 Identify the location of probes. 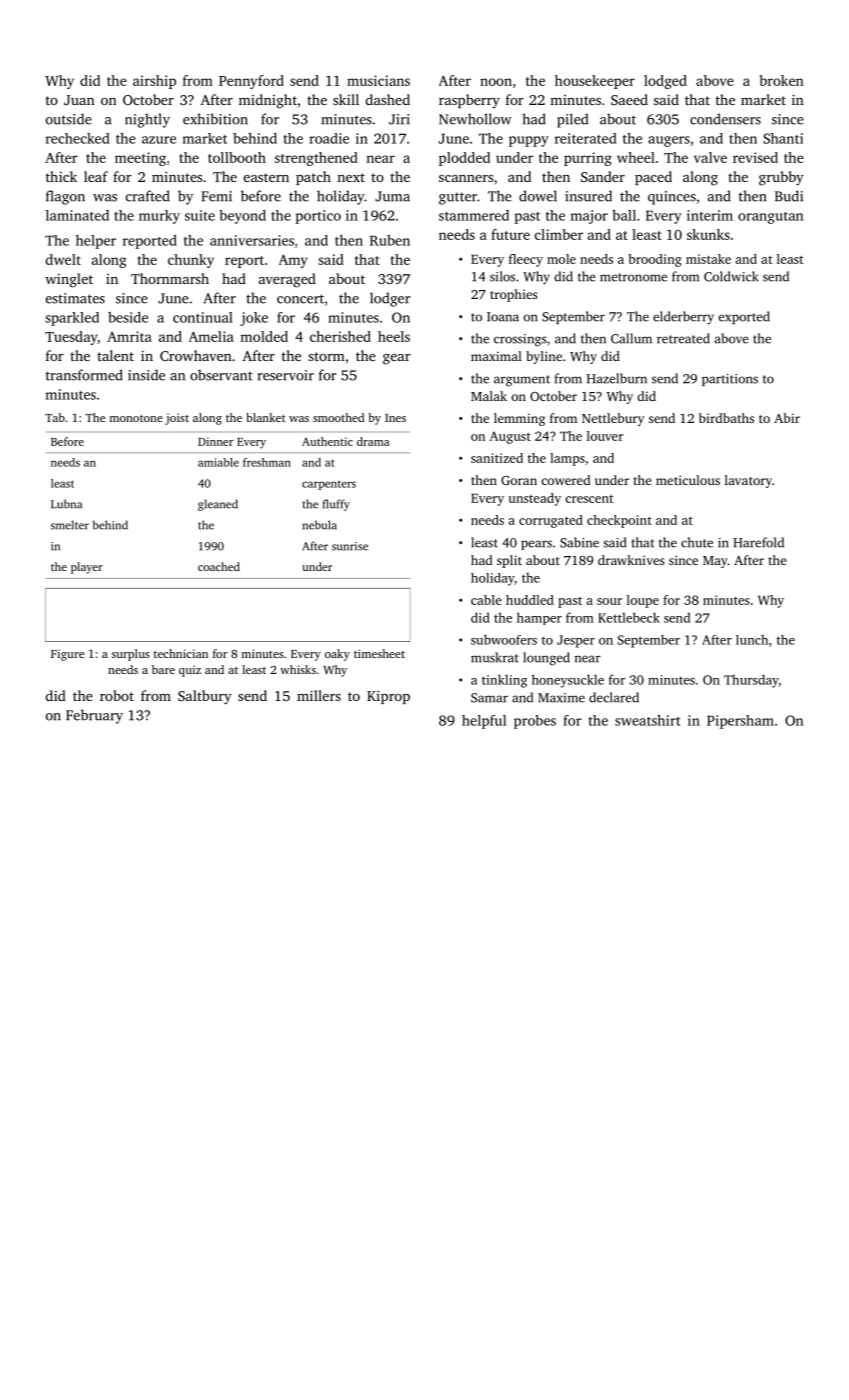
(535, 722).
